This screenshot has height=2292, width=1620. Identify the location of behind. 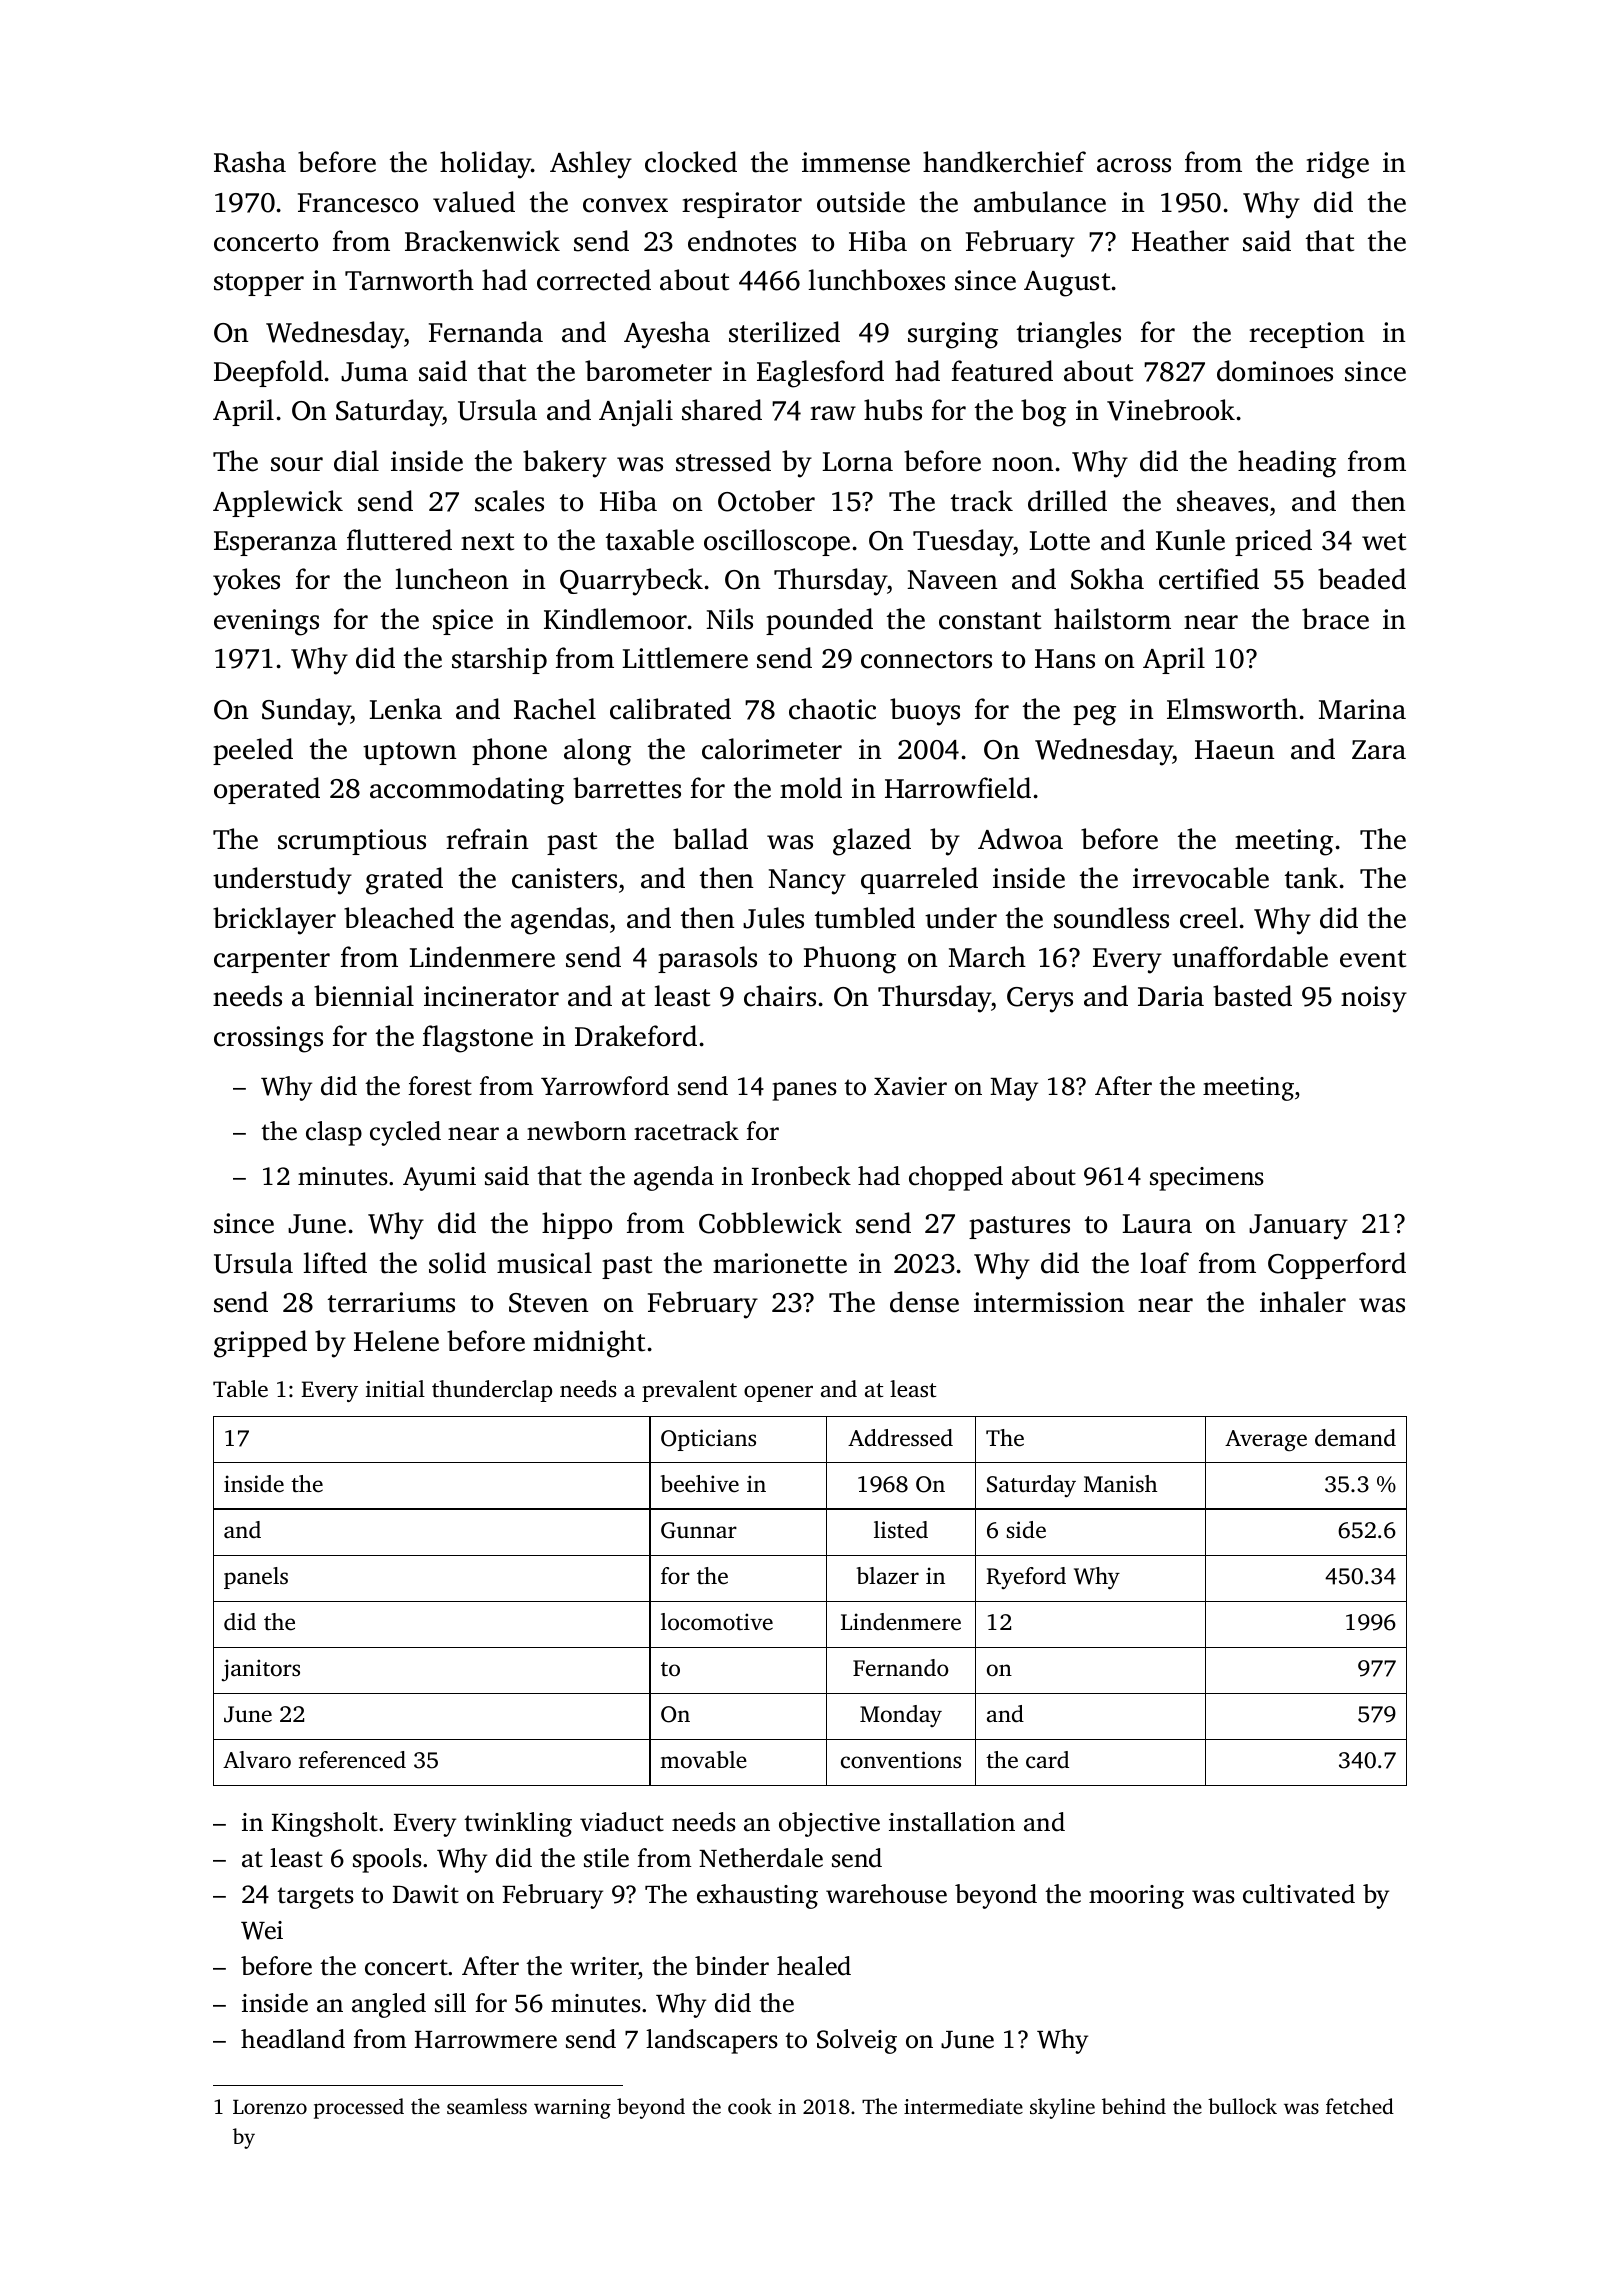
(1134, 2106).
